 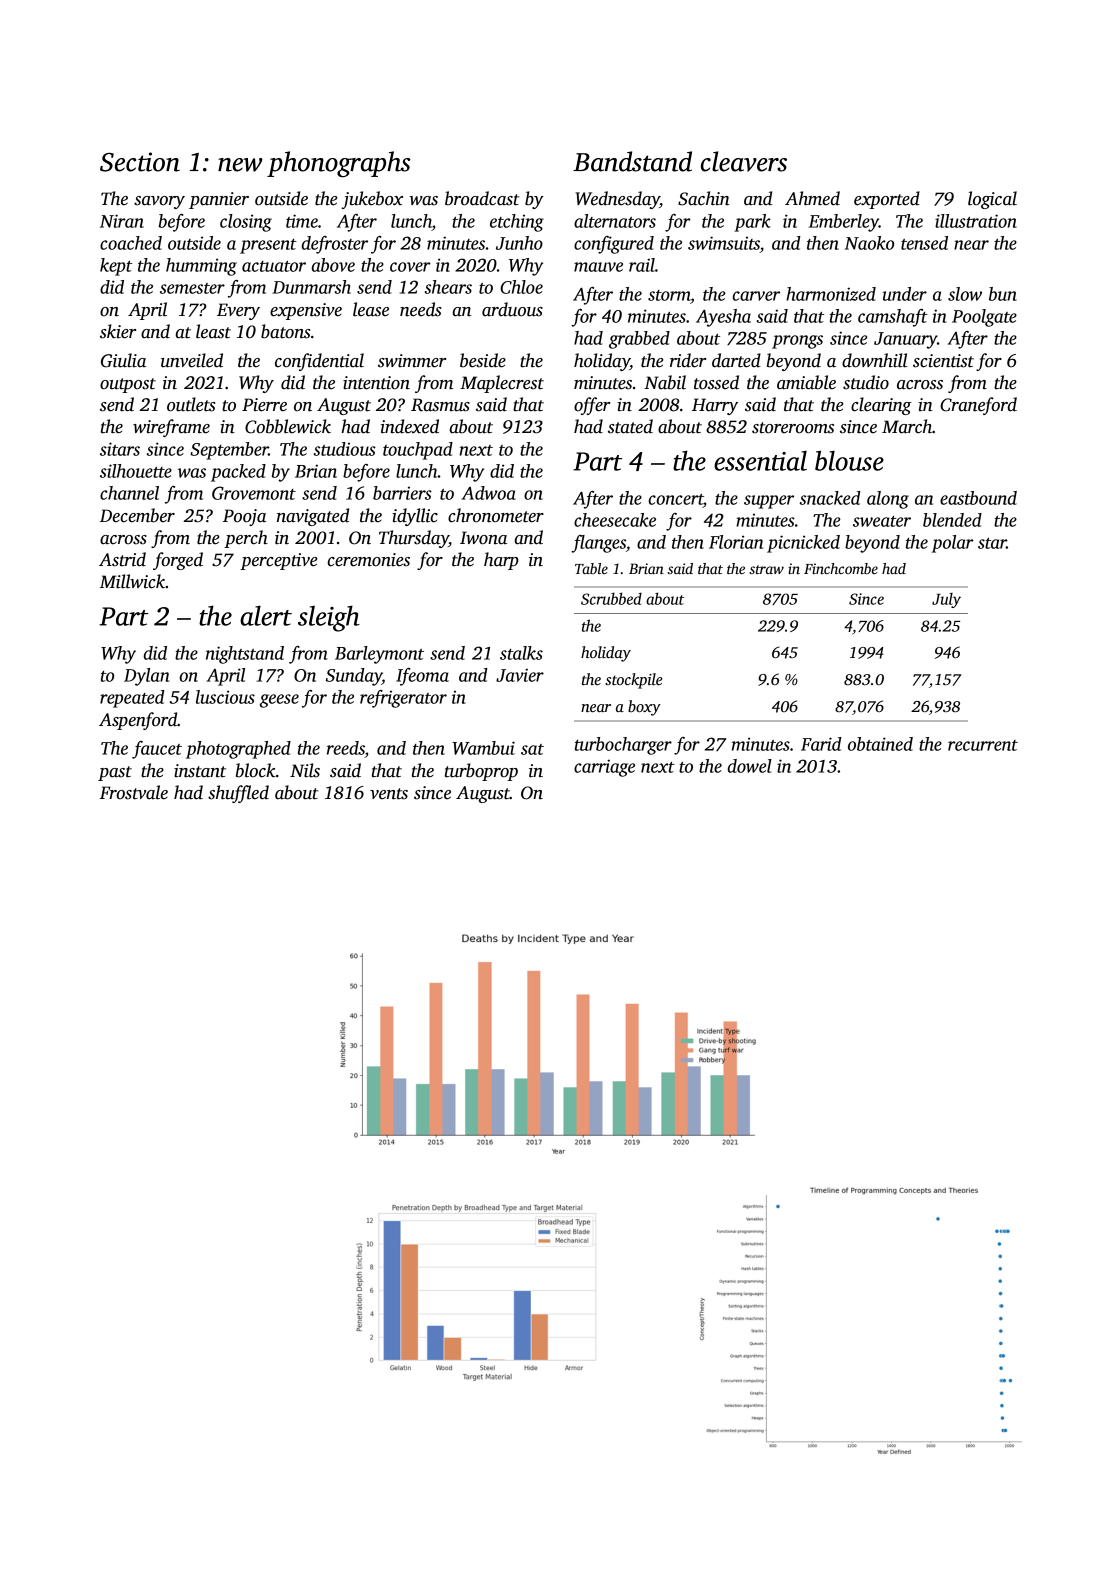 I want to click on Ayesha, so click(x=723, y=318).
